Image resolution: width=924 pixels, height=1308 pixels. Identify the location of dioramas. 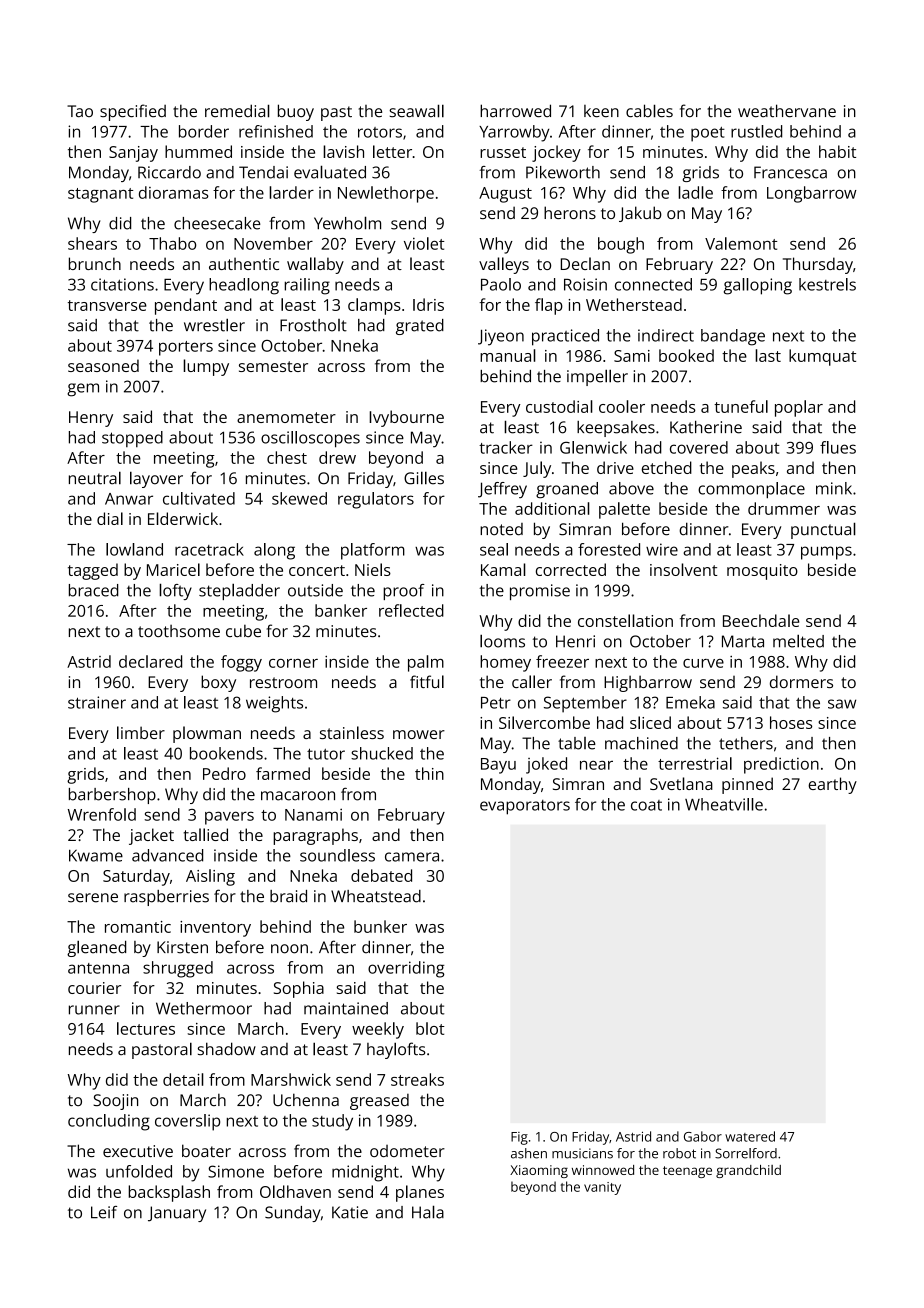
(174, 192).
